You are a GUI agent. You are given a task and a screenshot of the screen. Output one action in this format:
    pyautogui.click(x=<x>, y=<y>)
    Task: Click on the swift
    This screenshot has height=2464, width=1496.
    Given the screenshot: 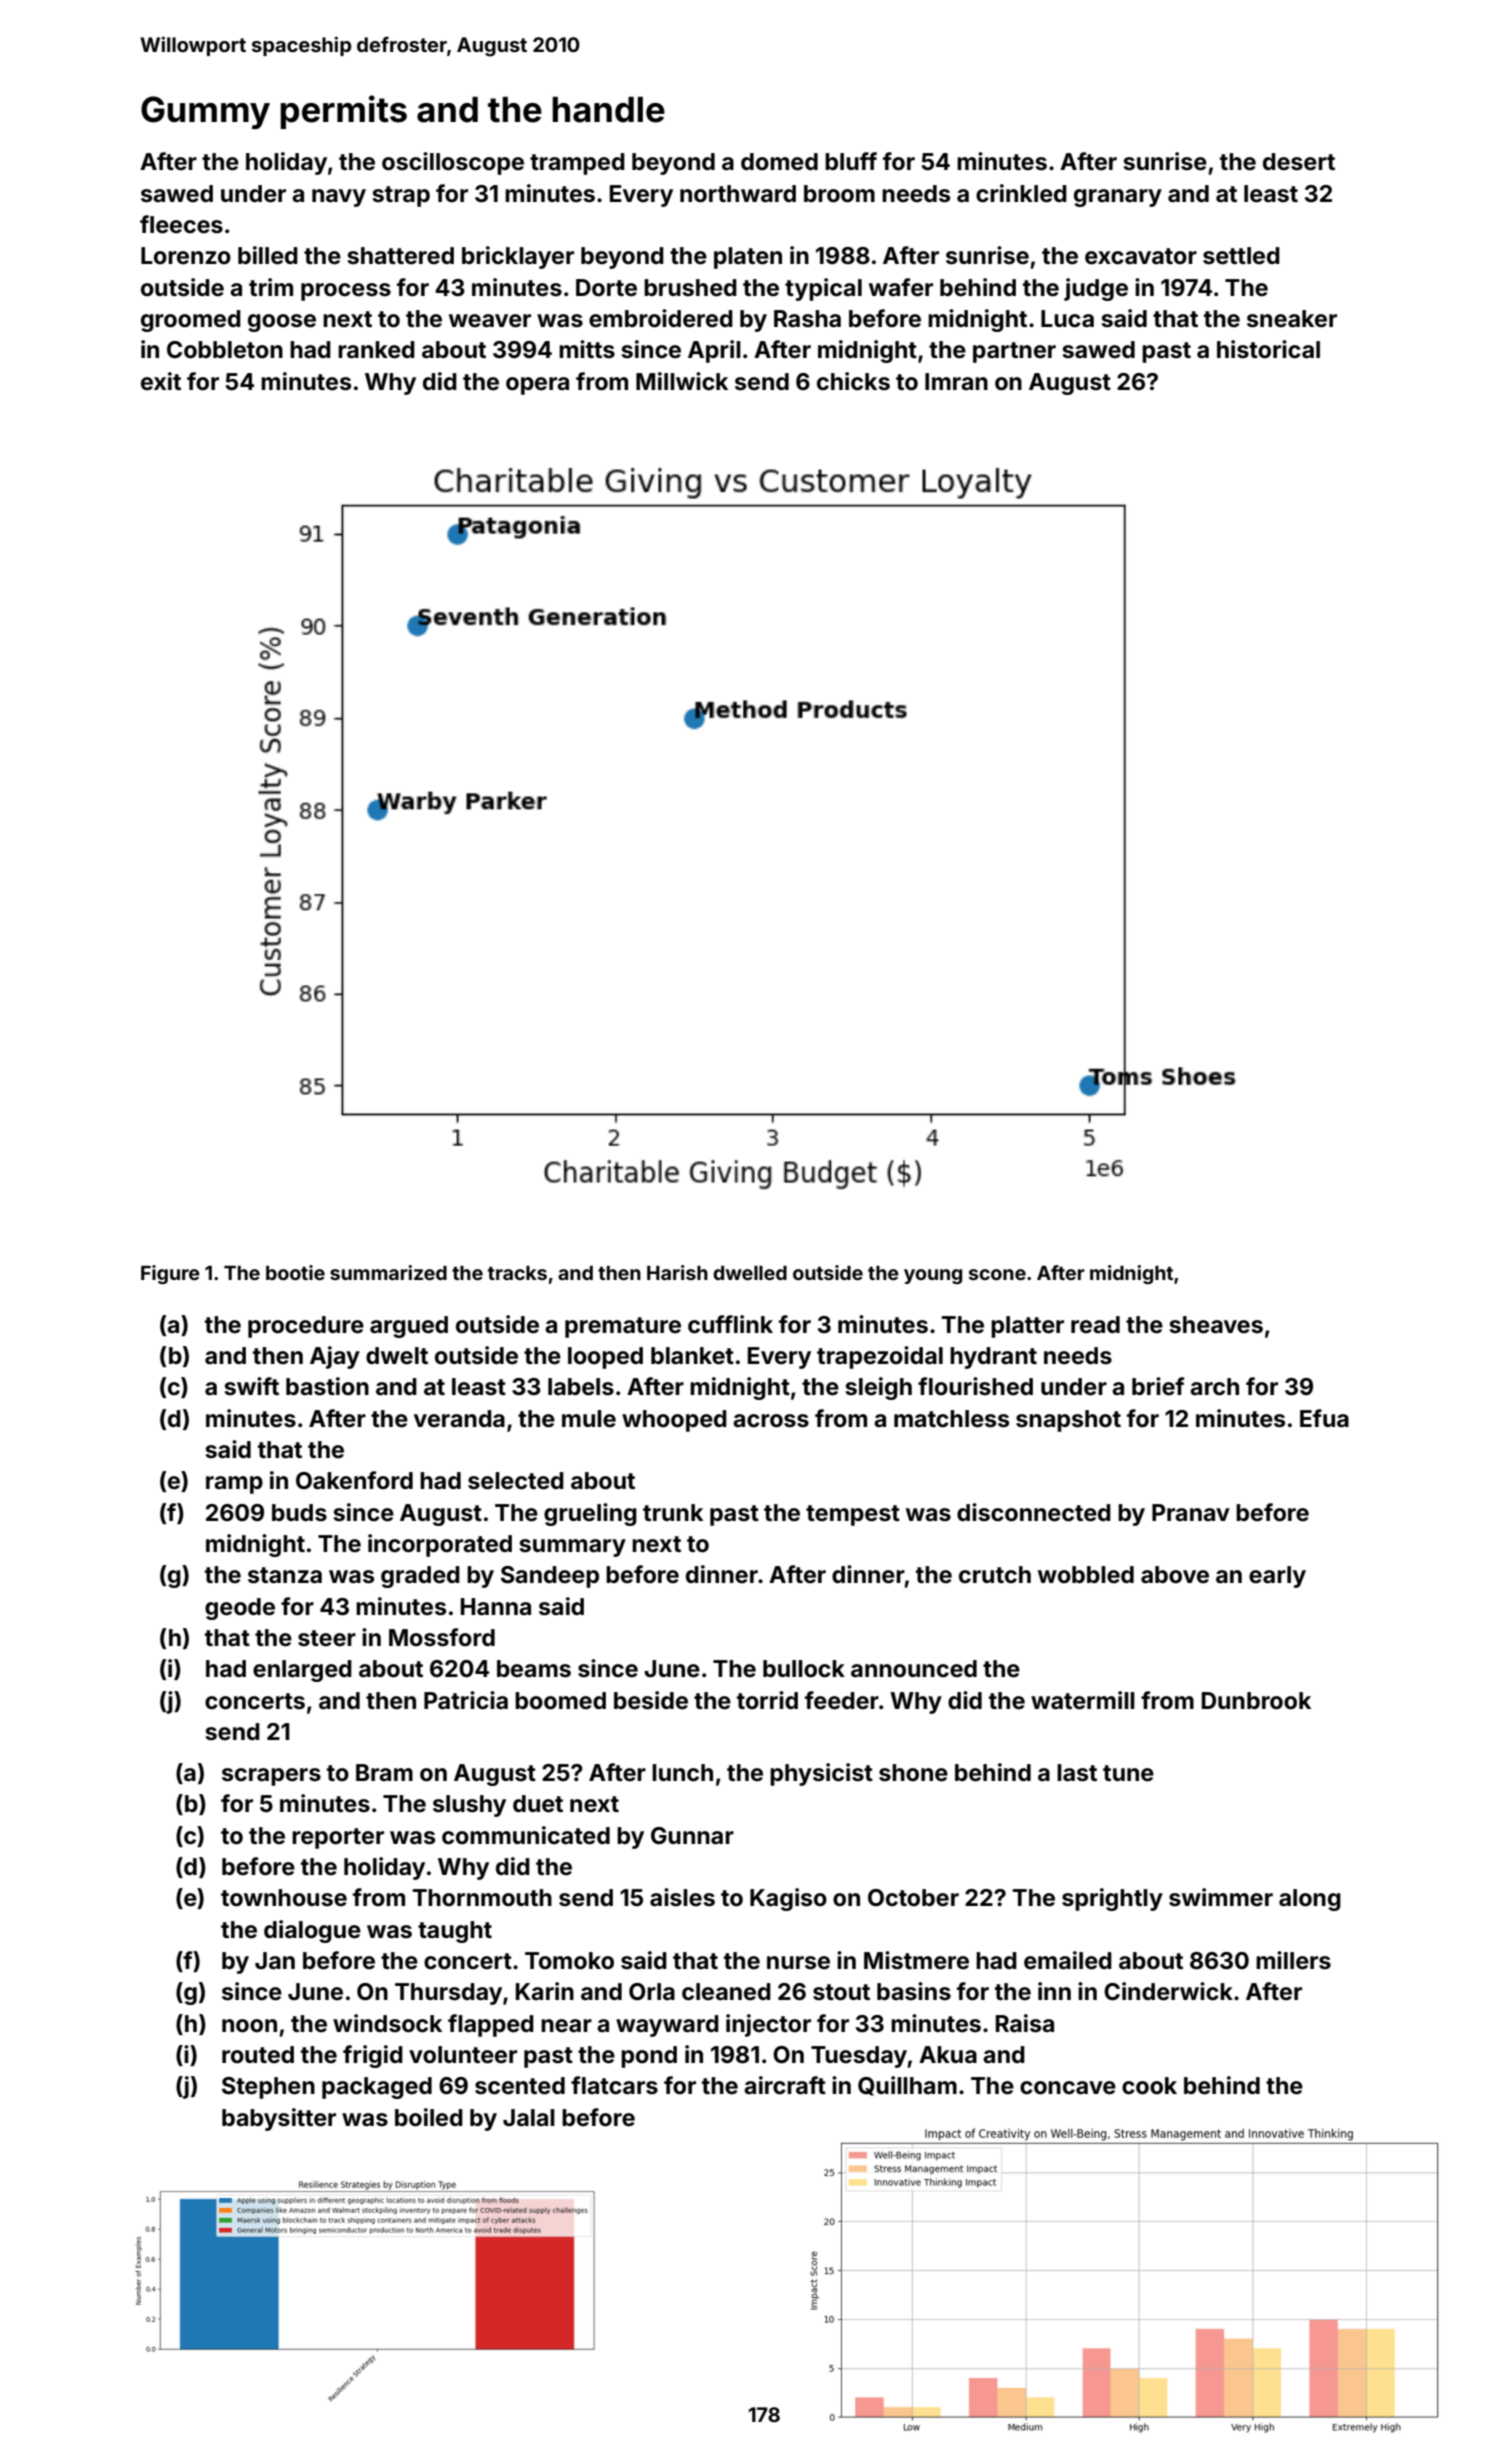 What is the action you would take?
    pyautogui.click(x=252, y=1386)
